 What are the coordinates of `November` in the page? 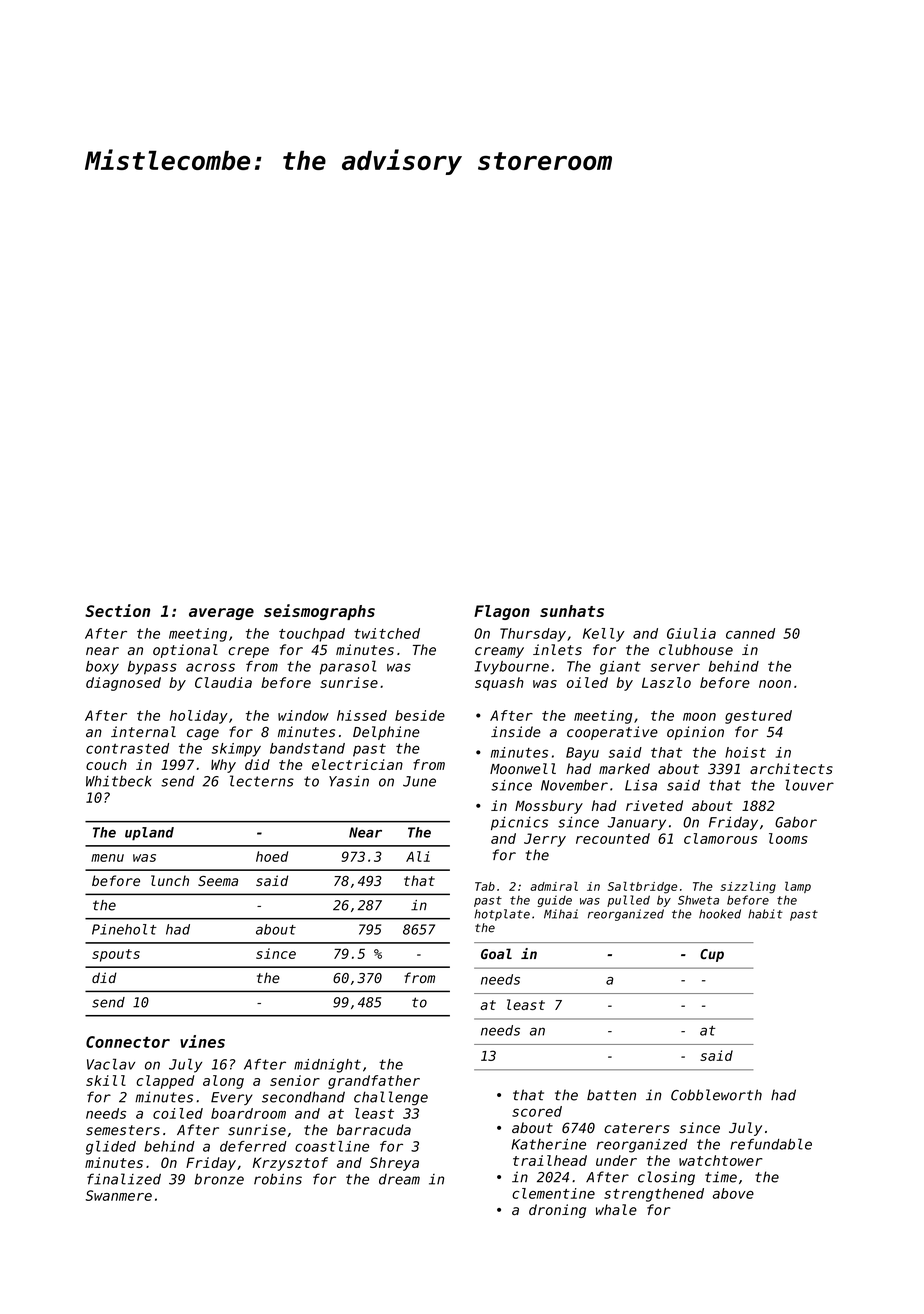 It's located at (574, 785).
